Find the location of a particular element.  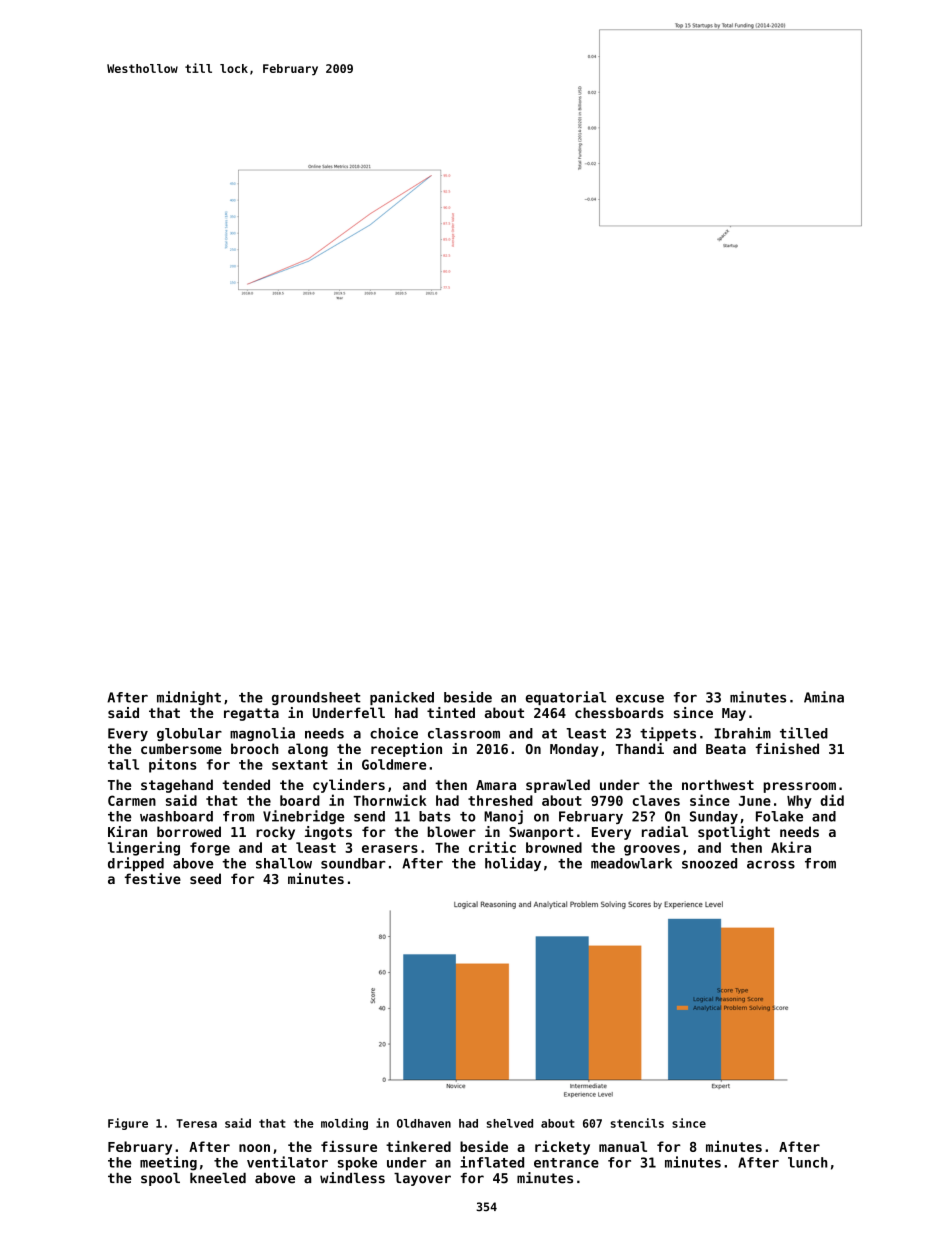

groundsheet is located at coordinates (316, 698).
